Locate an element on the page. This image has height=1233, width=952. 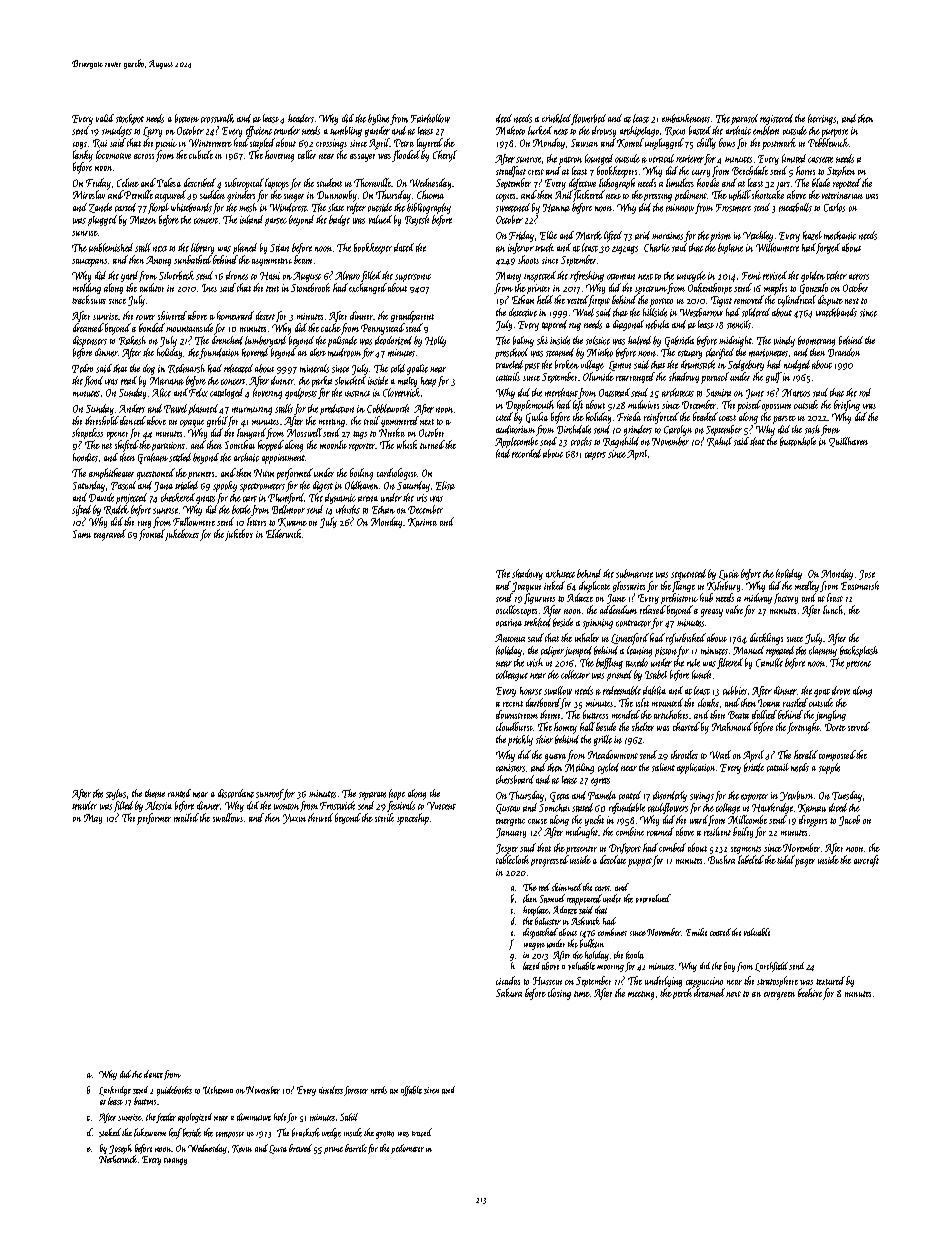
registered is located at coordinates (776, 119).
